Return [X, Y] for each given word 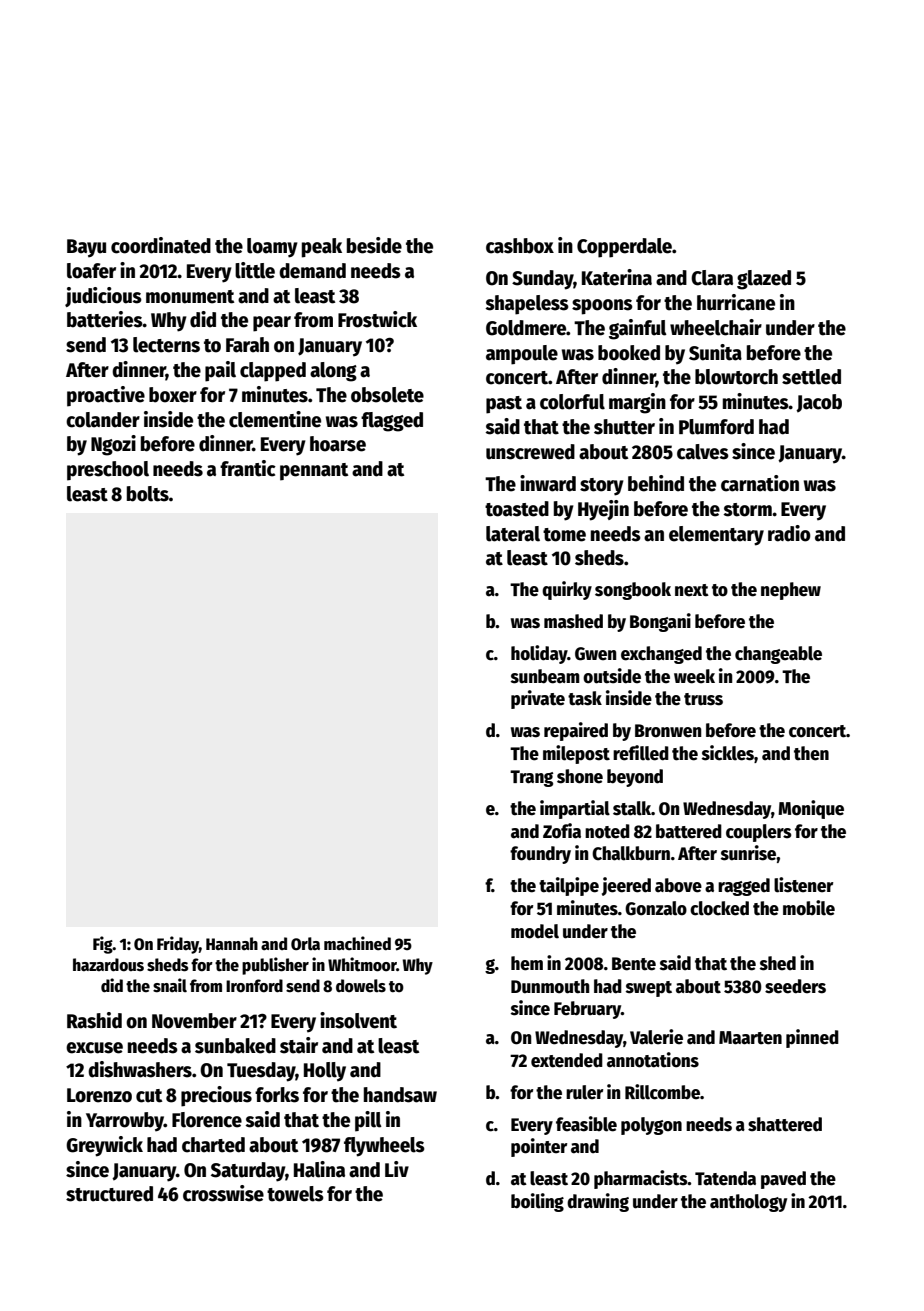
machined [357, 943]
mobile [809, 908]
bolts [148, 494]
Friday [178, 945]
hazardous [108, 965]
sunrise [748, 853]
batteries [105, 319]
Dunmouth [550, 986]
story [602, 487]
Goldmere [526, 328]
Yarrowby [125, 1122]
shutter [624, 427]
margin [637, 403]
